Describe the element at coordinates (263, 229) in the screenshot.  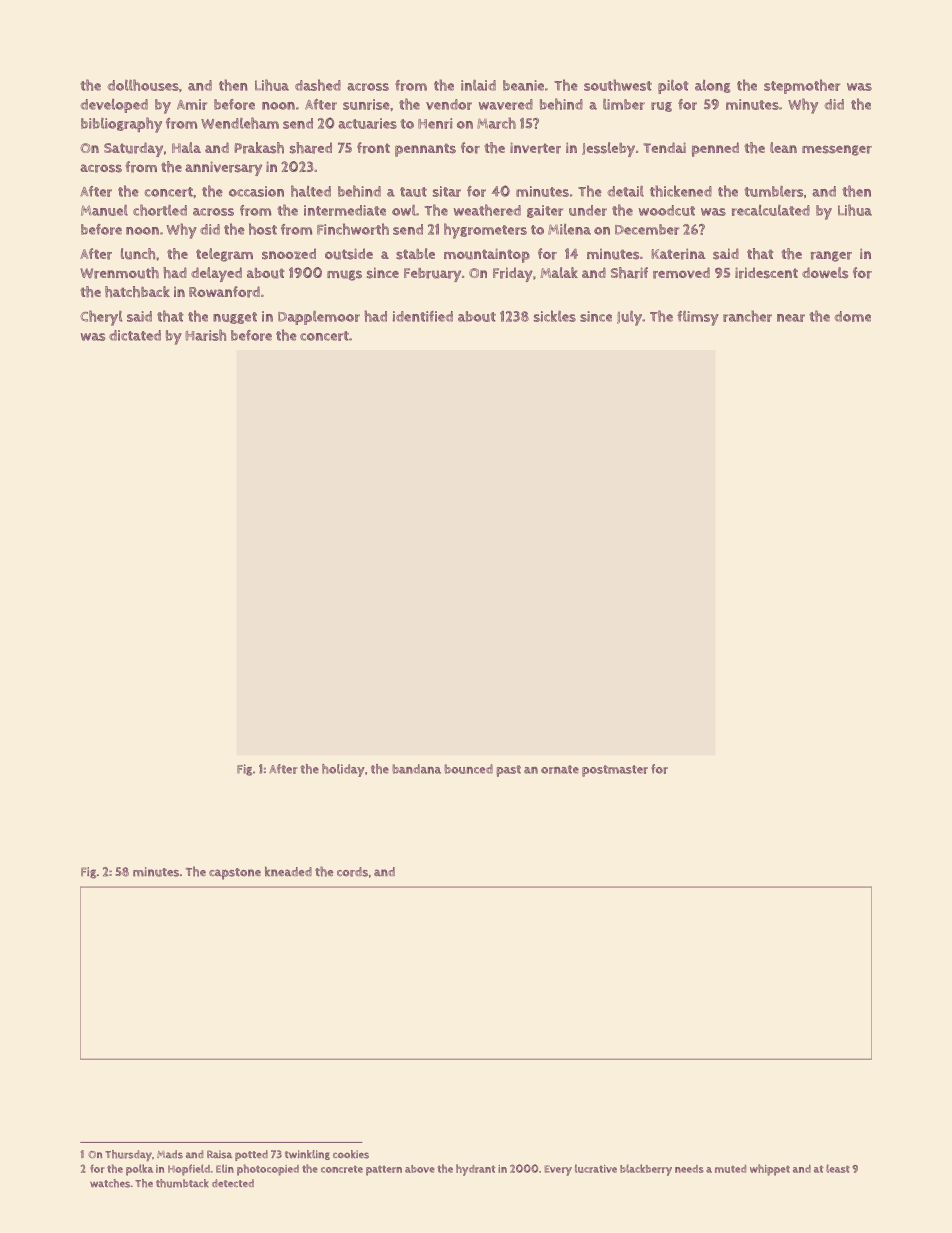
I see `host` at that location.
